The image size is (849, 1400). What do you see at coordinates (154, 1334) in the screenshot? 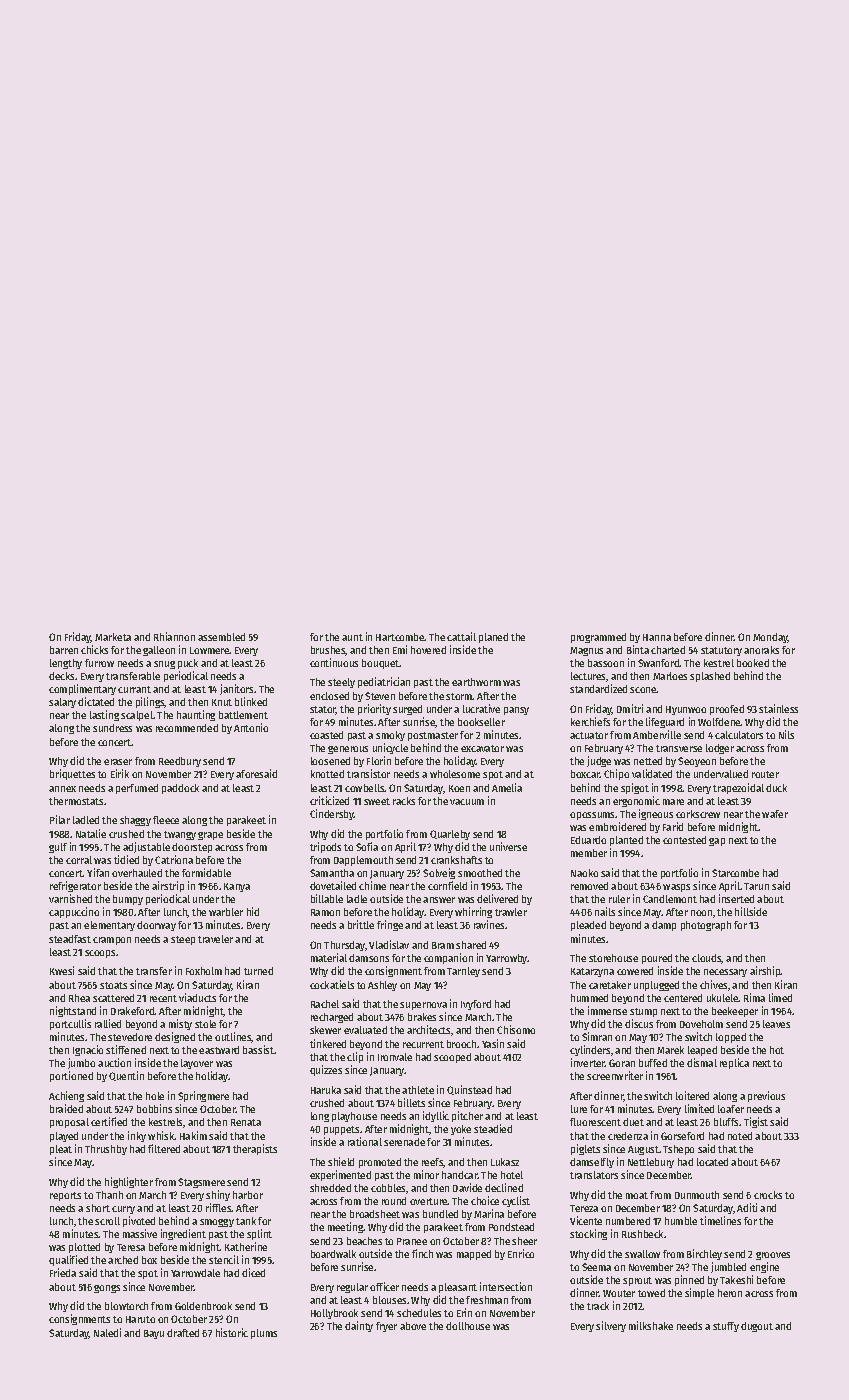
I see `Bayu` at bounding box center [154, 1334].
